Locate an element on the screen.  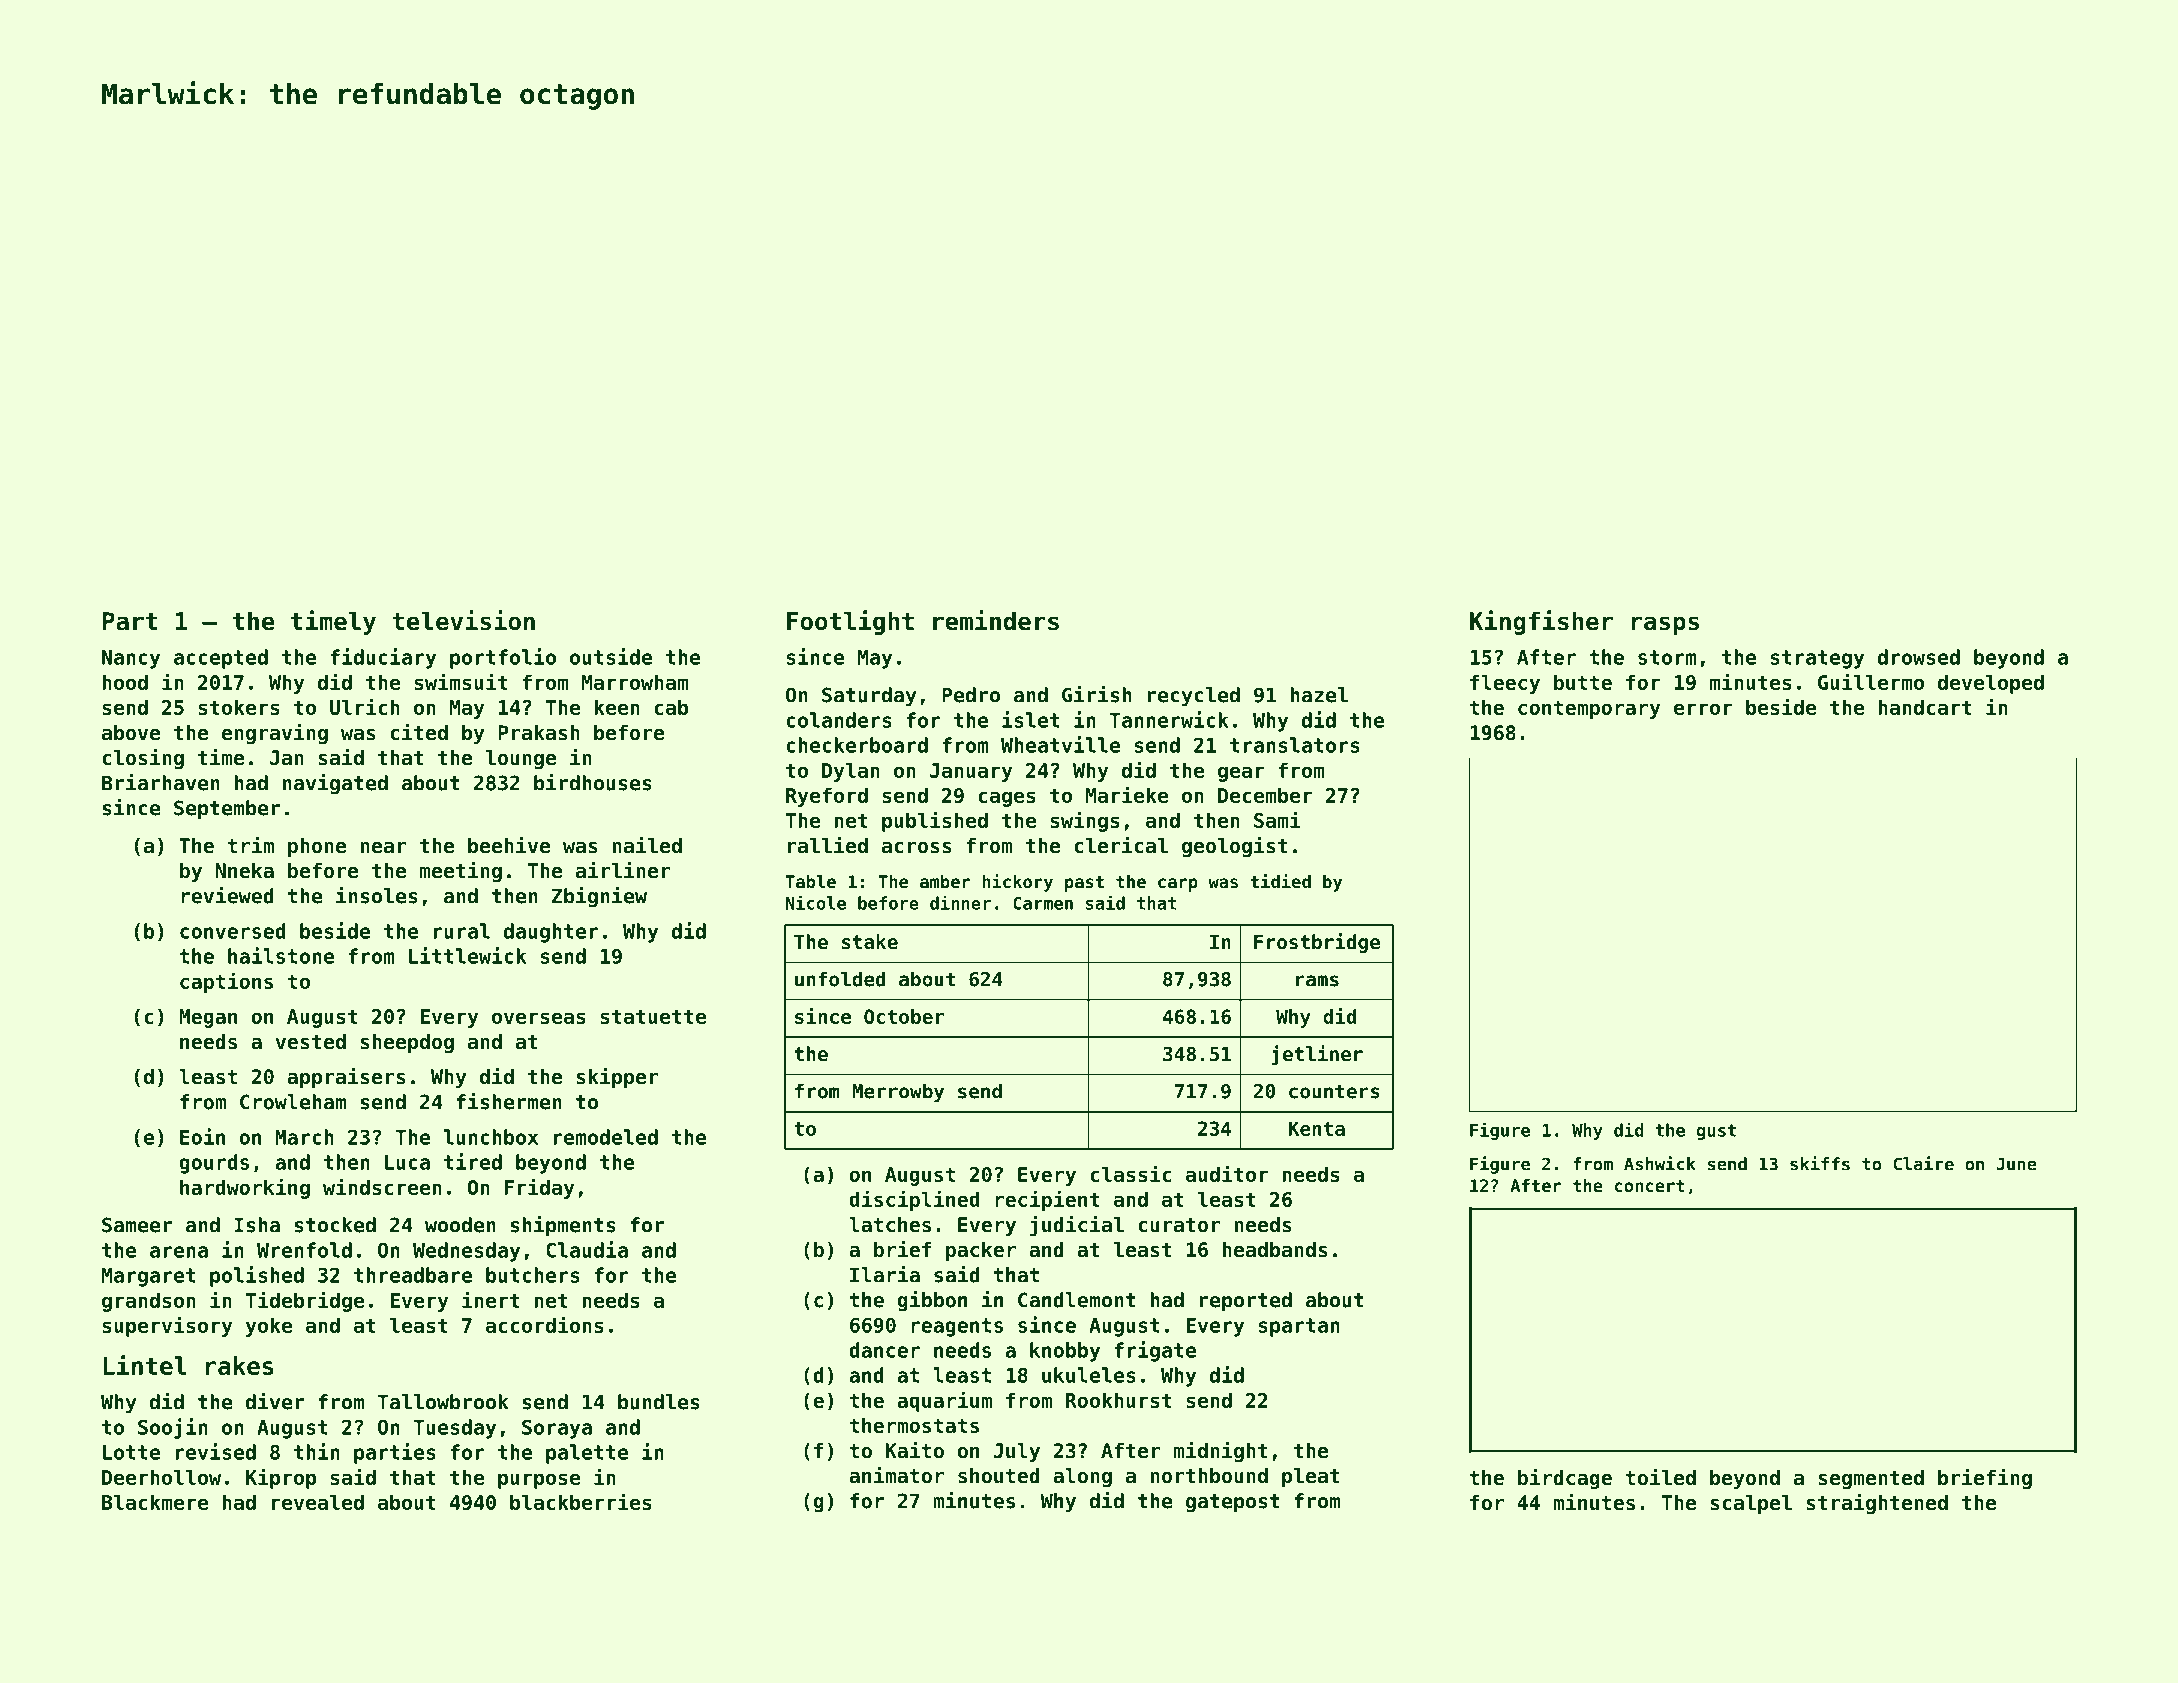
statuette is located at coordinates (653, 1016).
